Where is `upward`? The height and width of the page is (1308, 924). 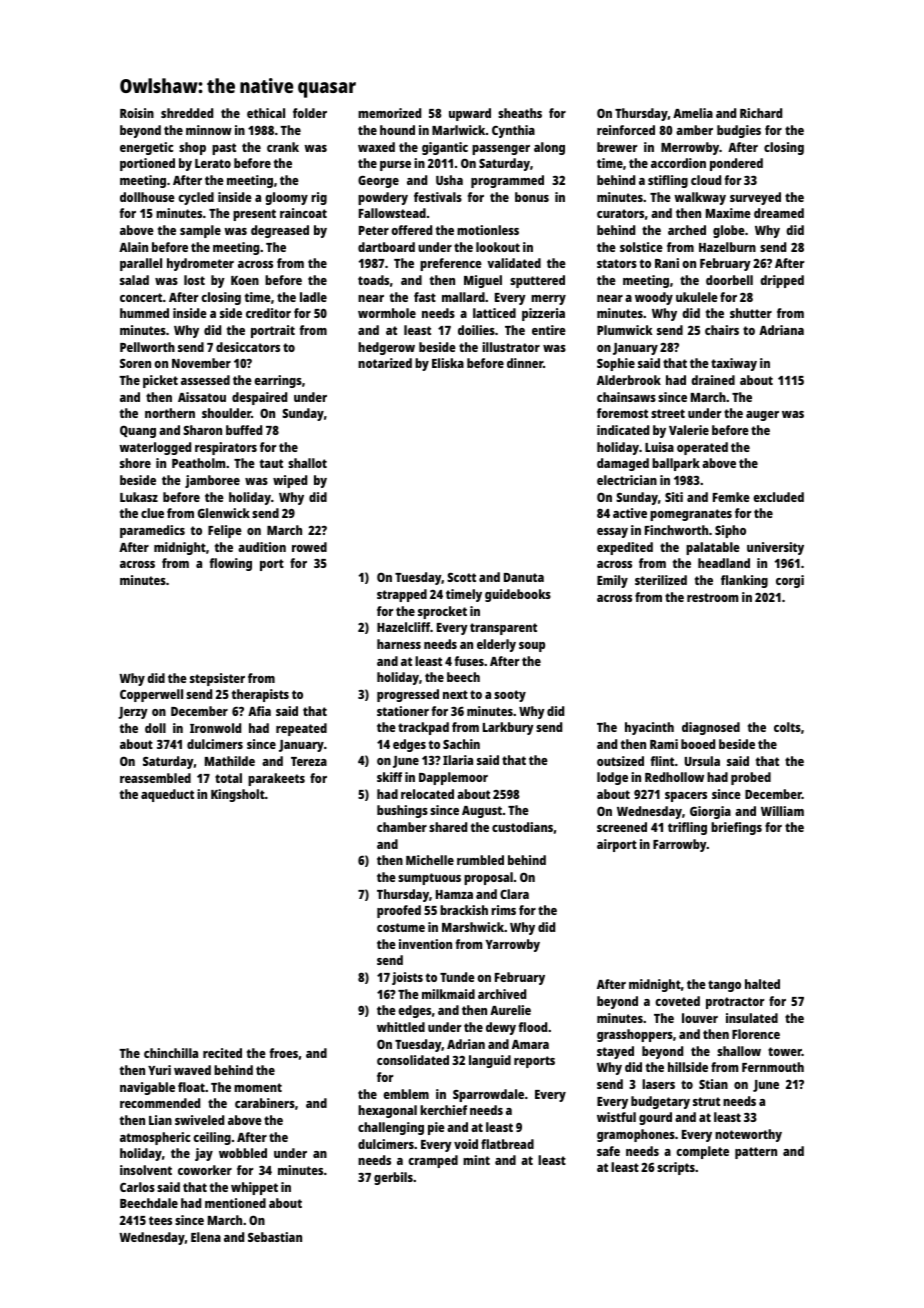
upward is located at coordinates (470, 114).
